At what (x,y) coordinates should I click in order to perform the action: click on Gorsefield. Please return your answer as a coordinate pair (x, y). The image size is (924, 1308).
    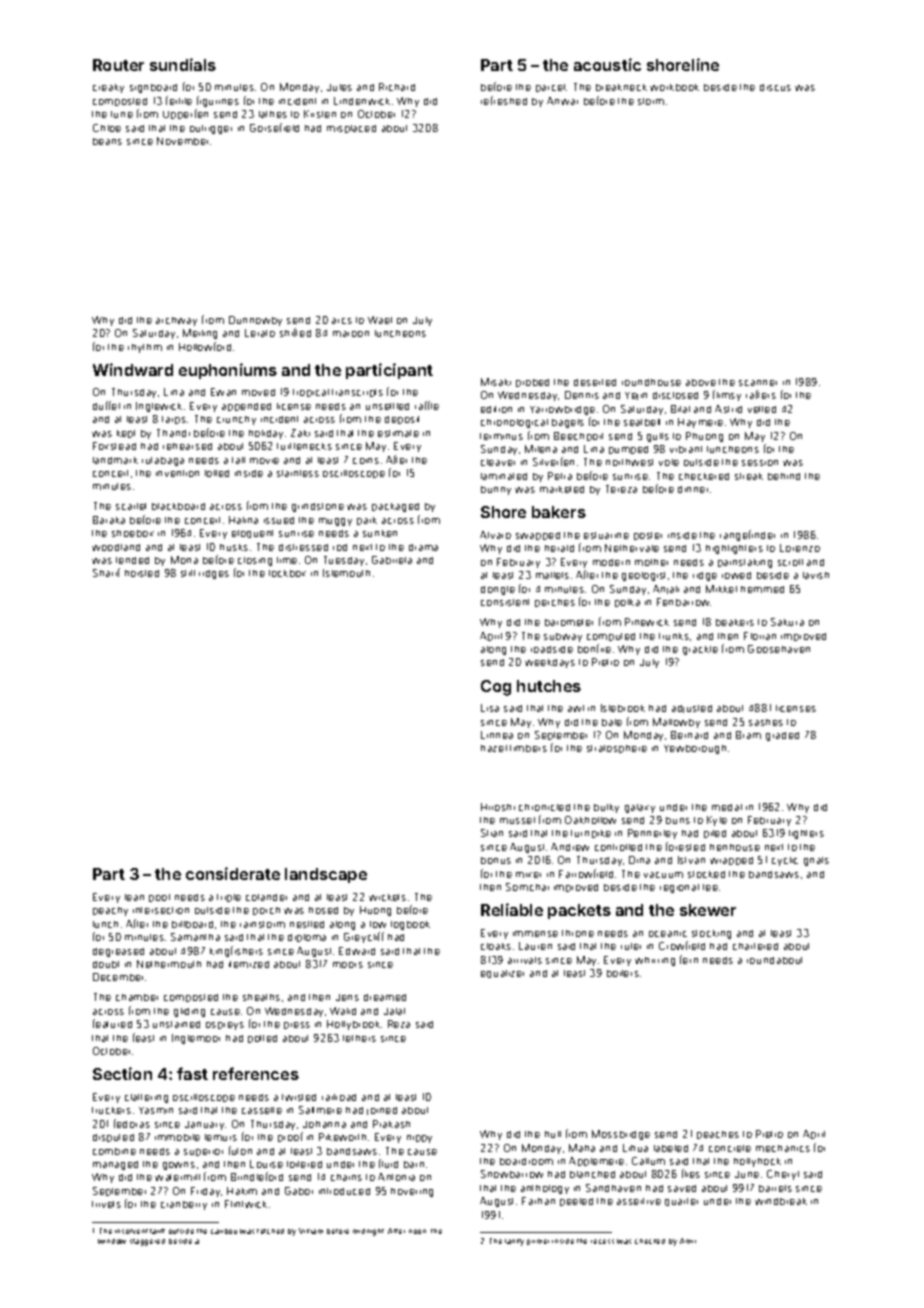
    Looking at the image, I should click on (274, 127).
